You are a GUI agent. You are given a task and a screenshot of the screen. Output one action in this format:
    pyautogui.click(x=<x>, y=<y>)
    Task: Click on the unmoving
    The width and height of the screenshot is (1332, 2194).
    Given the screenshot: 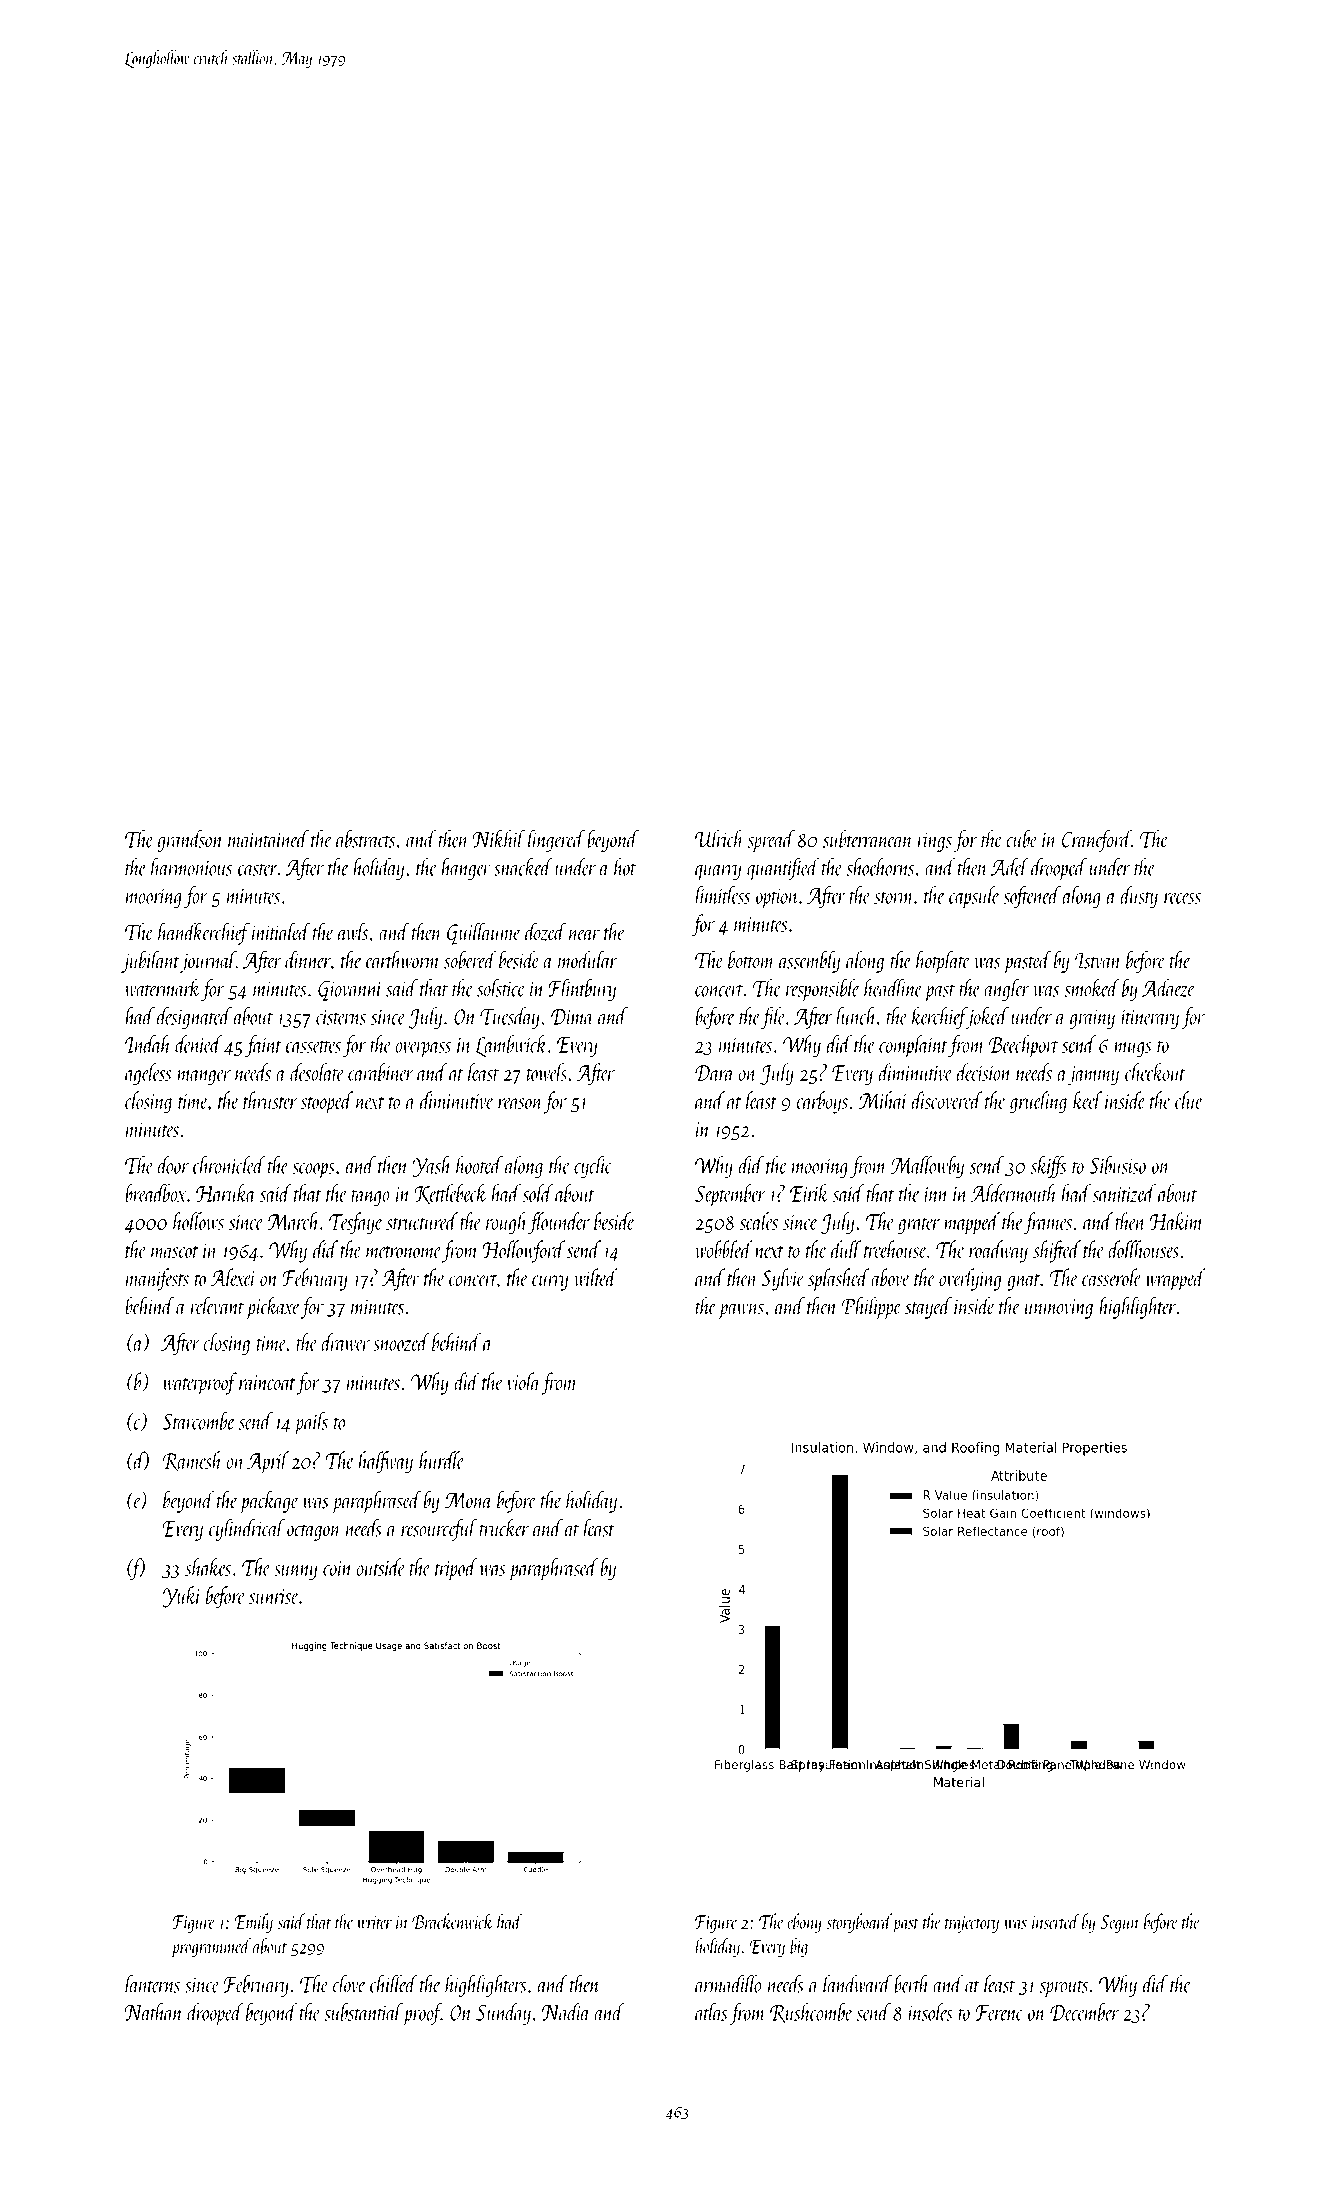 What is the action you would take?
    pyautogui.click(x=1059, y=1309)
